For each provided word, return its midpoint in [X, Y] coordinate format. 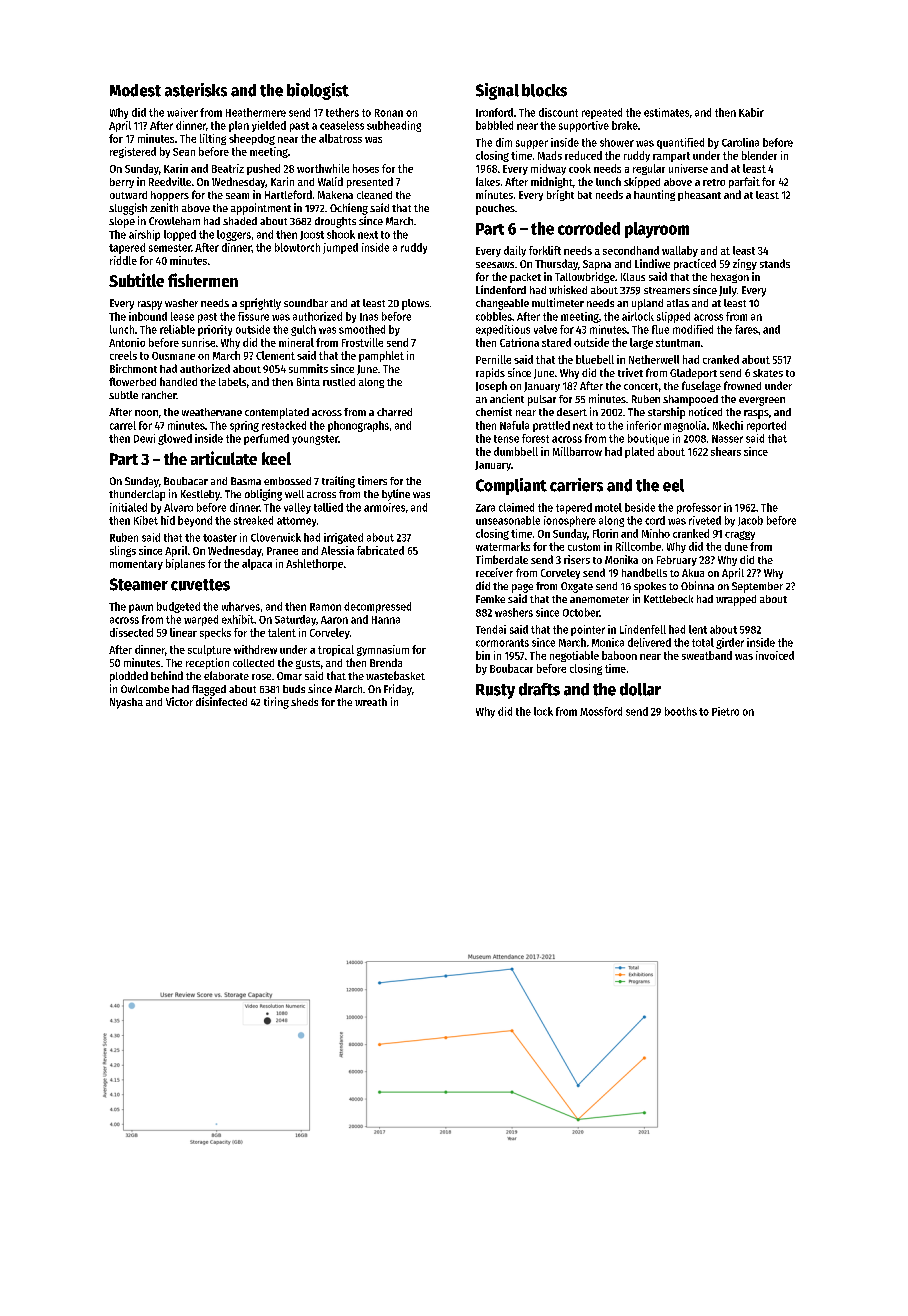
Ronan [389, 113]
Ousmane [173, 356]
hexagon [730, 278]
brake [625, 125]
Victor [179, 701]
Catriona [519, 342]
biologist [318, 91]
